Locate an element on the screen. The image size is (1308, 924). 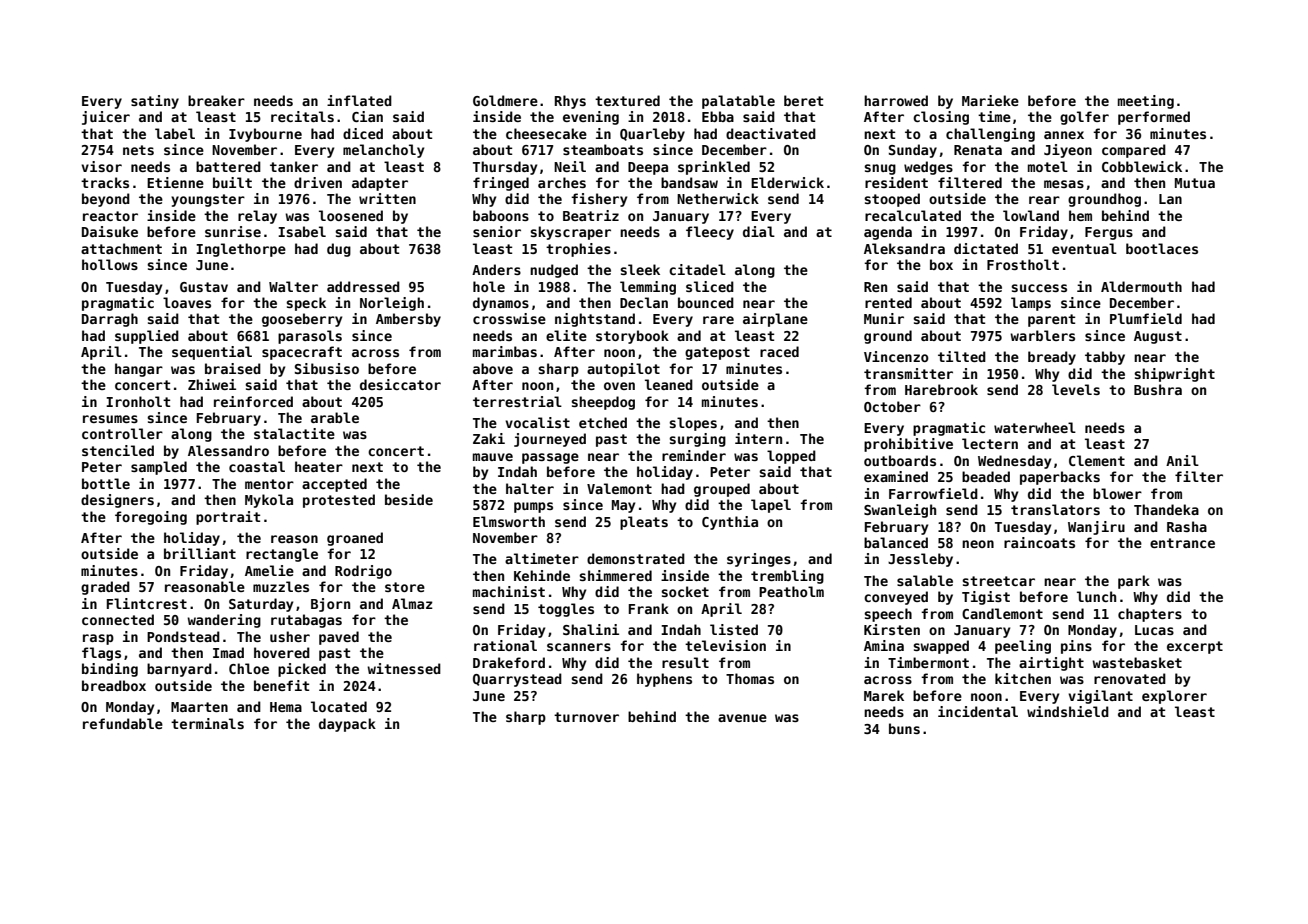
palatable is located at coordinates (738, 102).
